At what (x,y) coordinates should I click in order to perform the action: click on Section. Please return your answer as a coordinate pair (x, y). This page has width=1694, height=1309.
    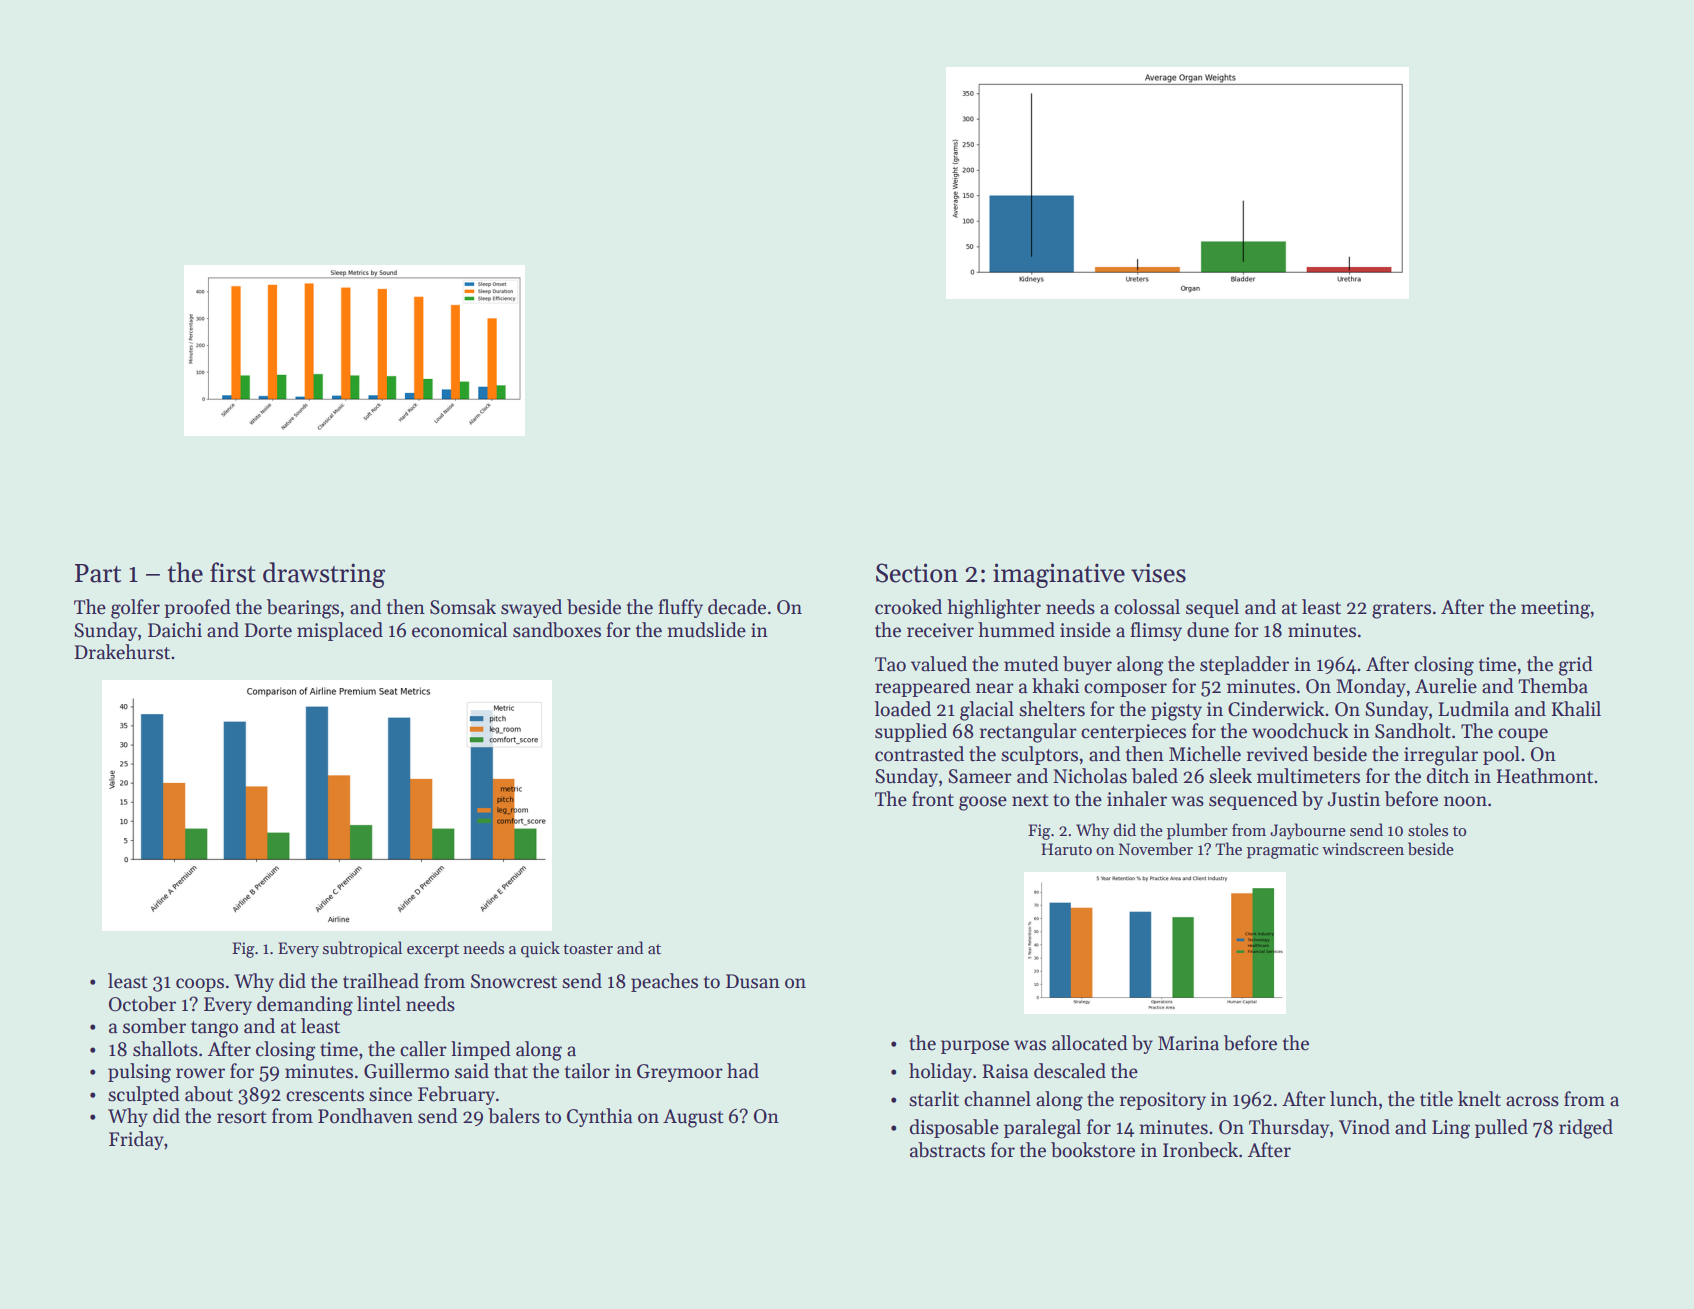
    Looking at the image, I should click on (917, 573).
